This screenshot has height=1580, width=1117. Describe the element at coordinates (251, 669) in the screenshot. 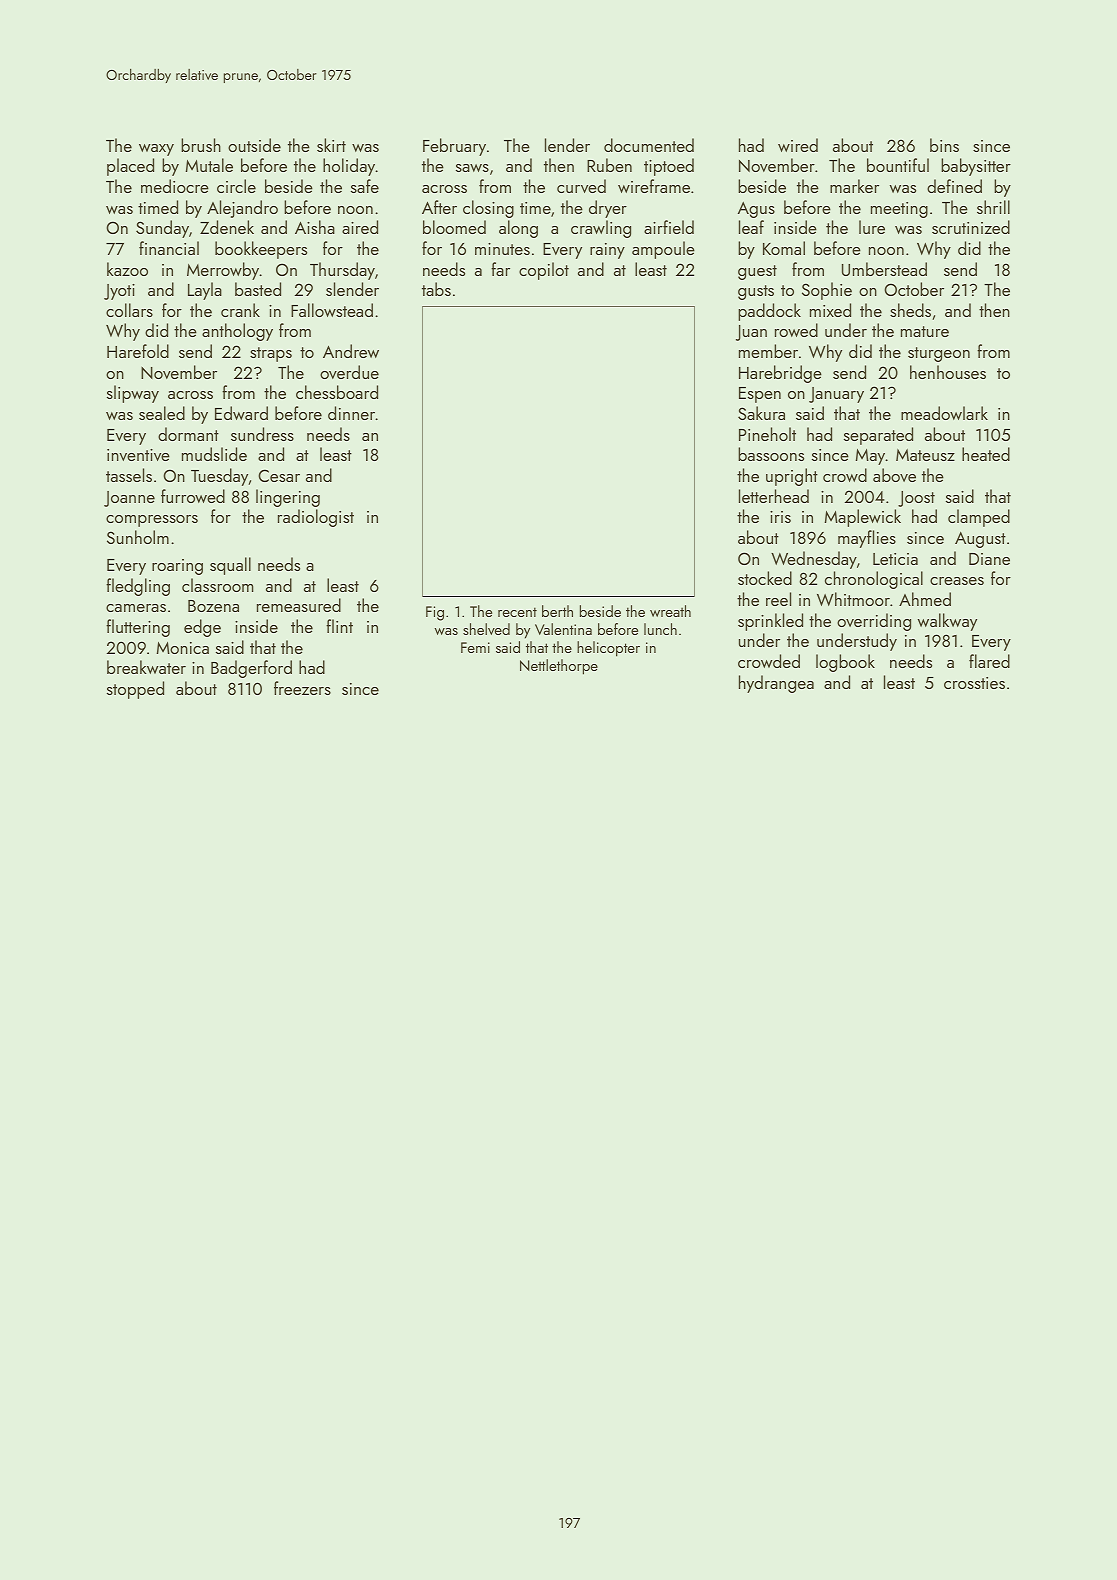

I see `Badgerford` at that location.
